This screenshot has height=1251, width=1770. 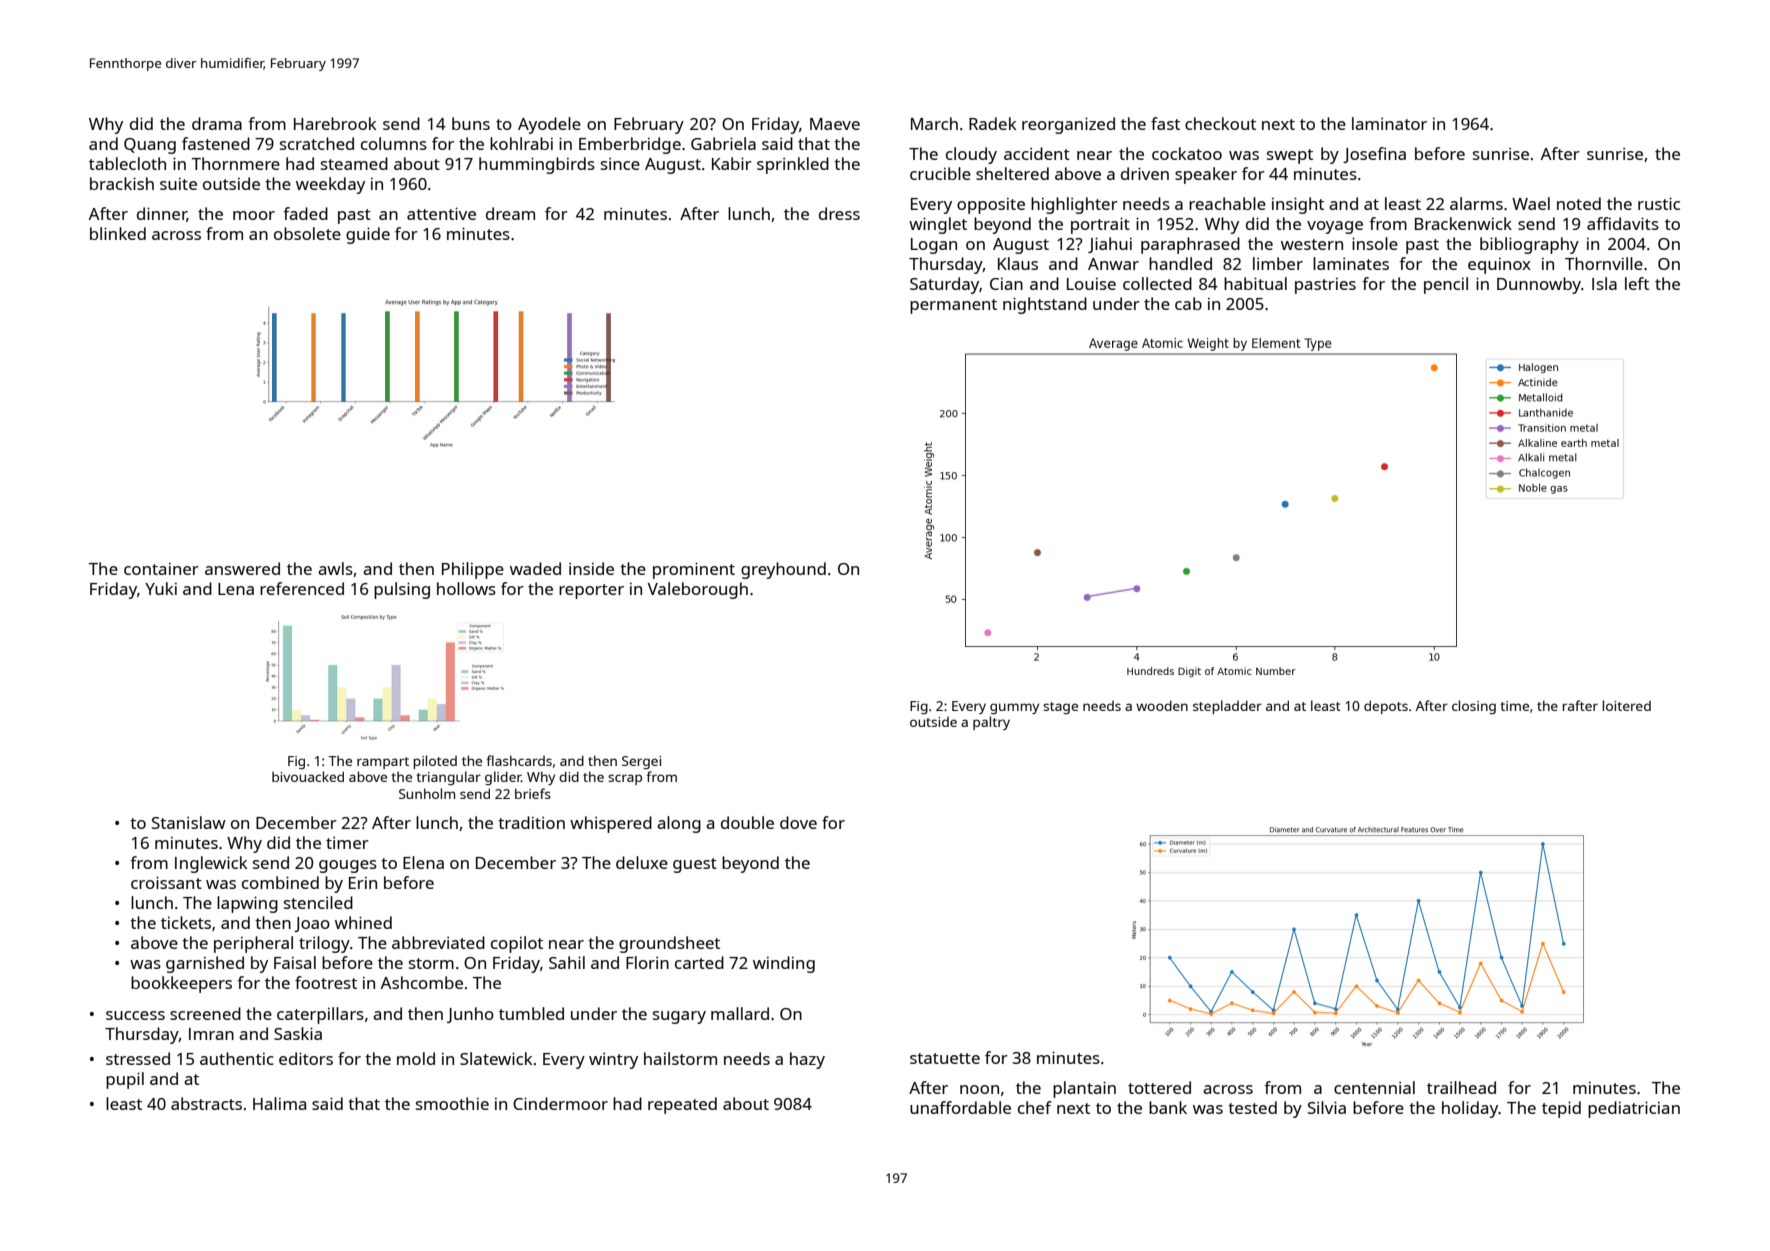 I want to click on laminator, so click(x=1389, y=123).
